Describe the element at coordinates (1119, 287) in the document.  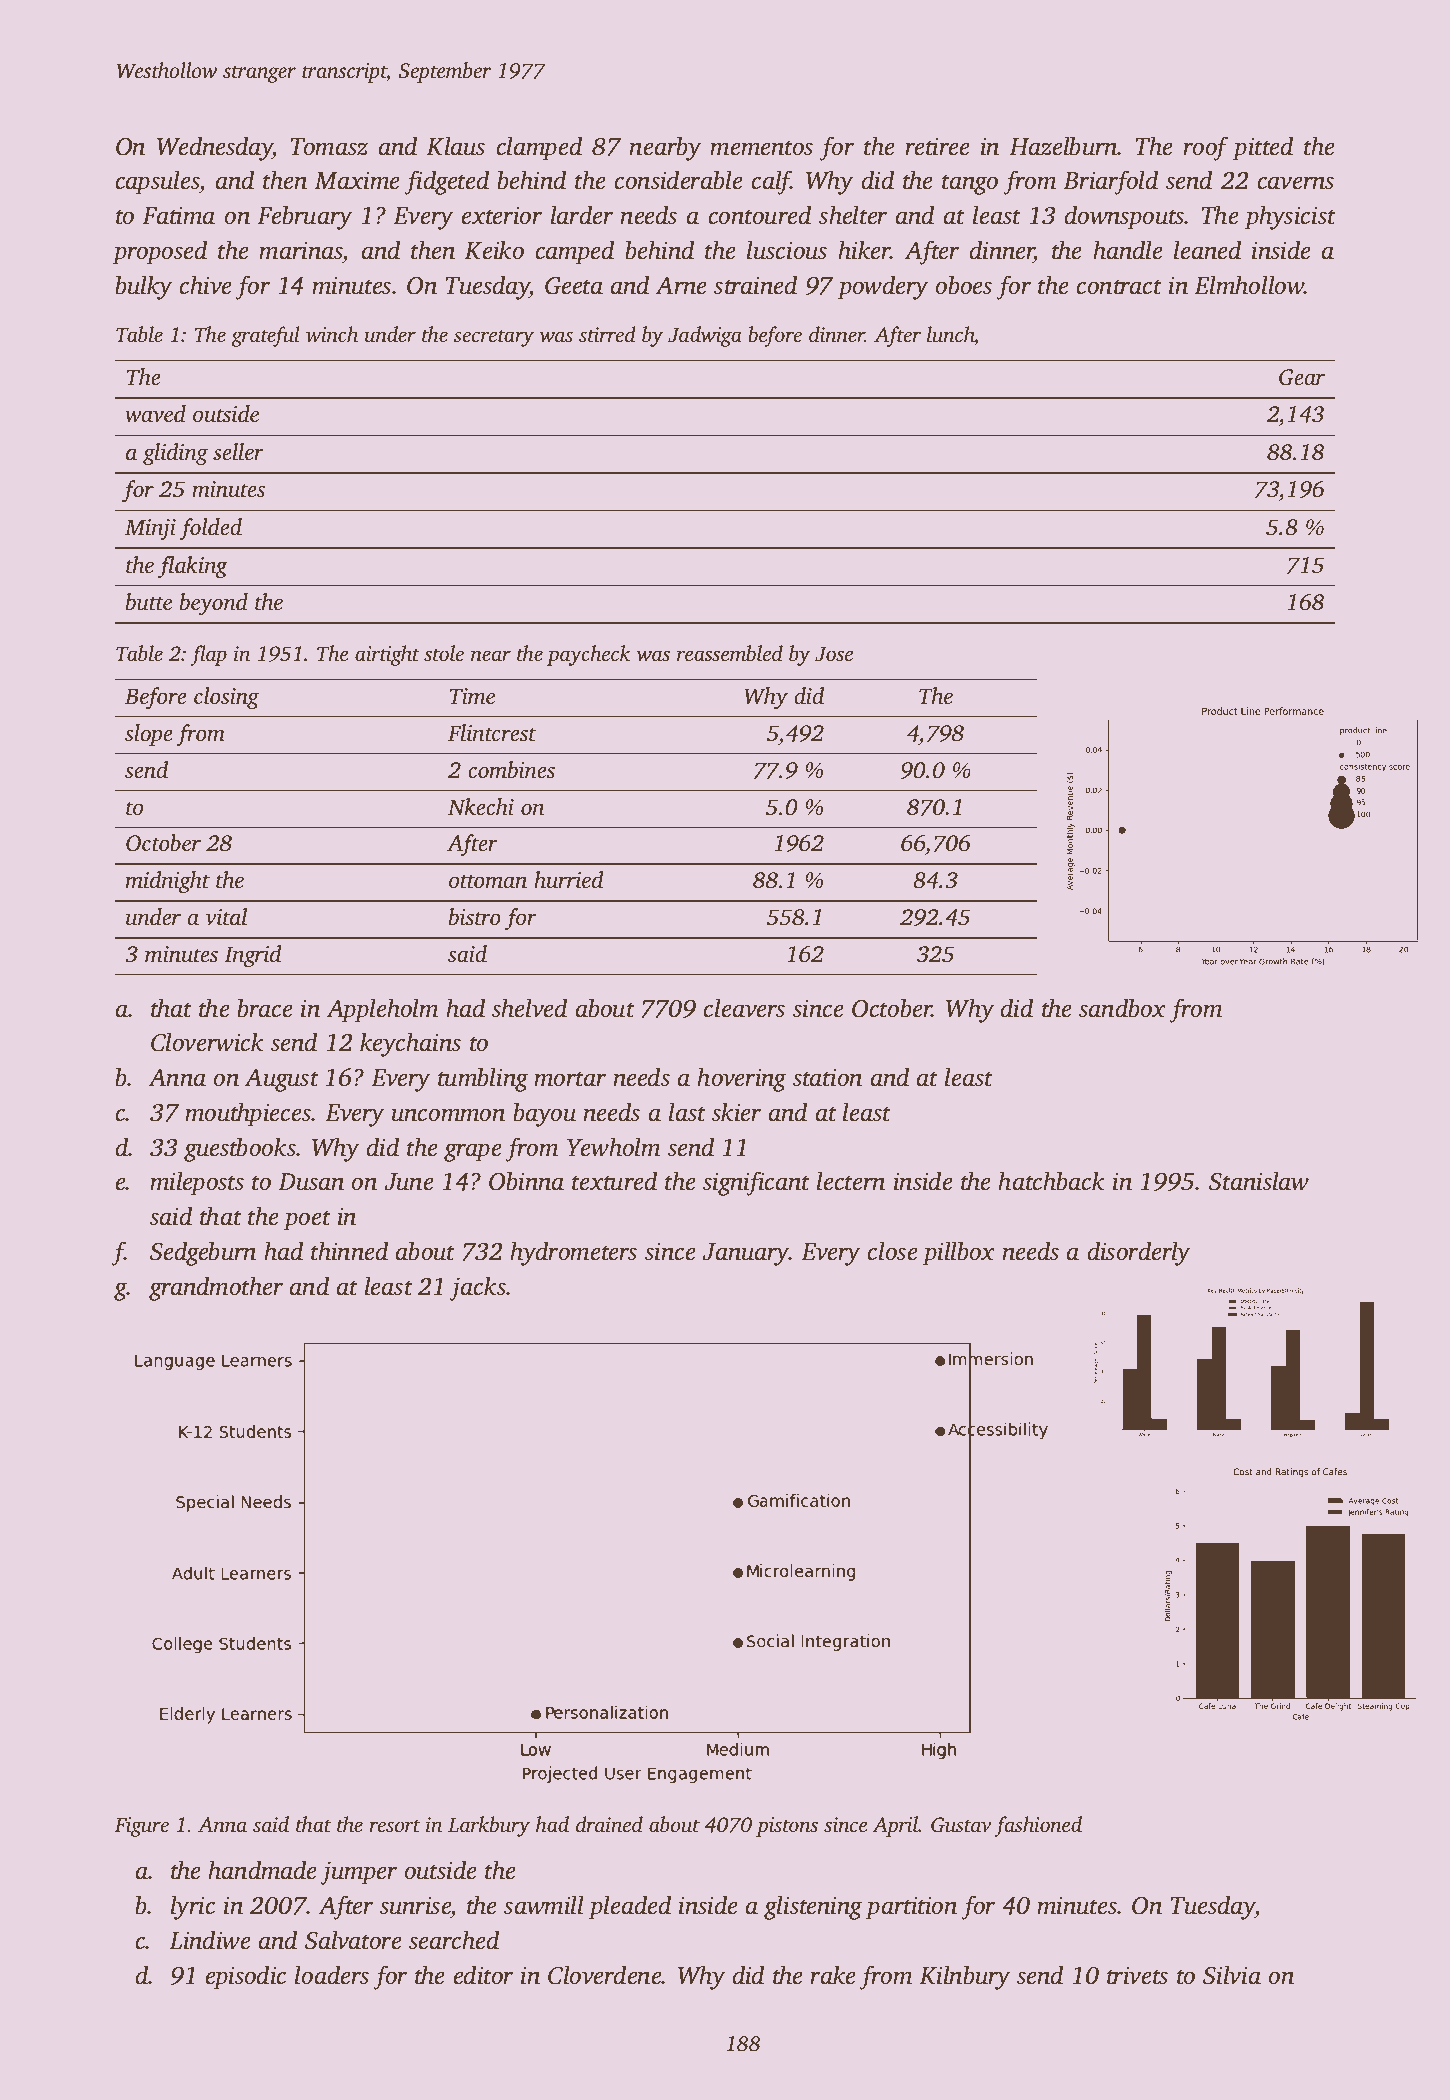
I see `contract` at that location.
